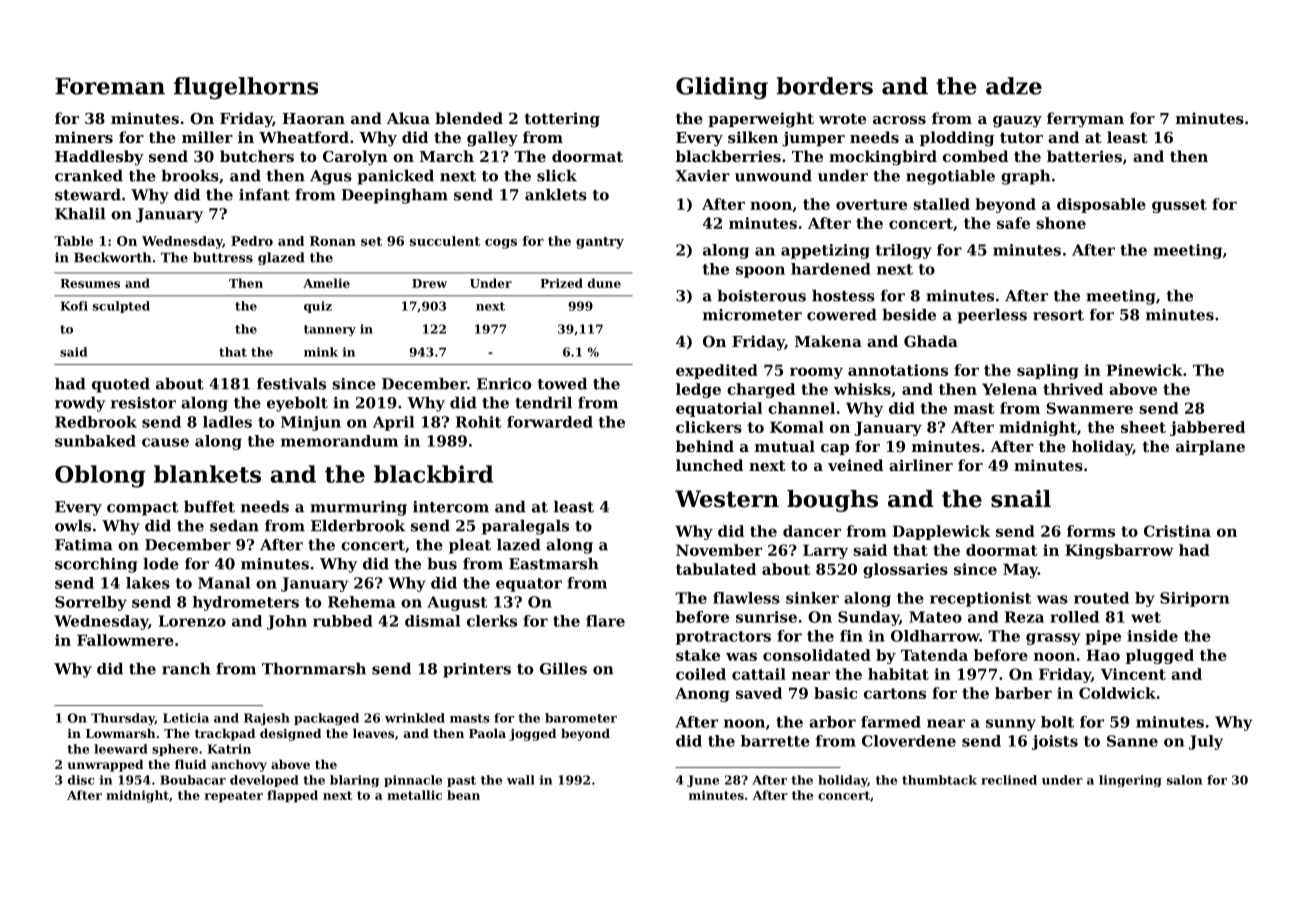 This screenshot has width=1308, height=924. I want to click on Ronan, so click(333, 241).
